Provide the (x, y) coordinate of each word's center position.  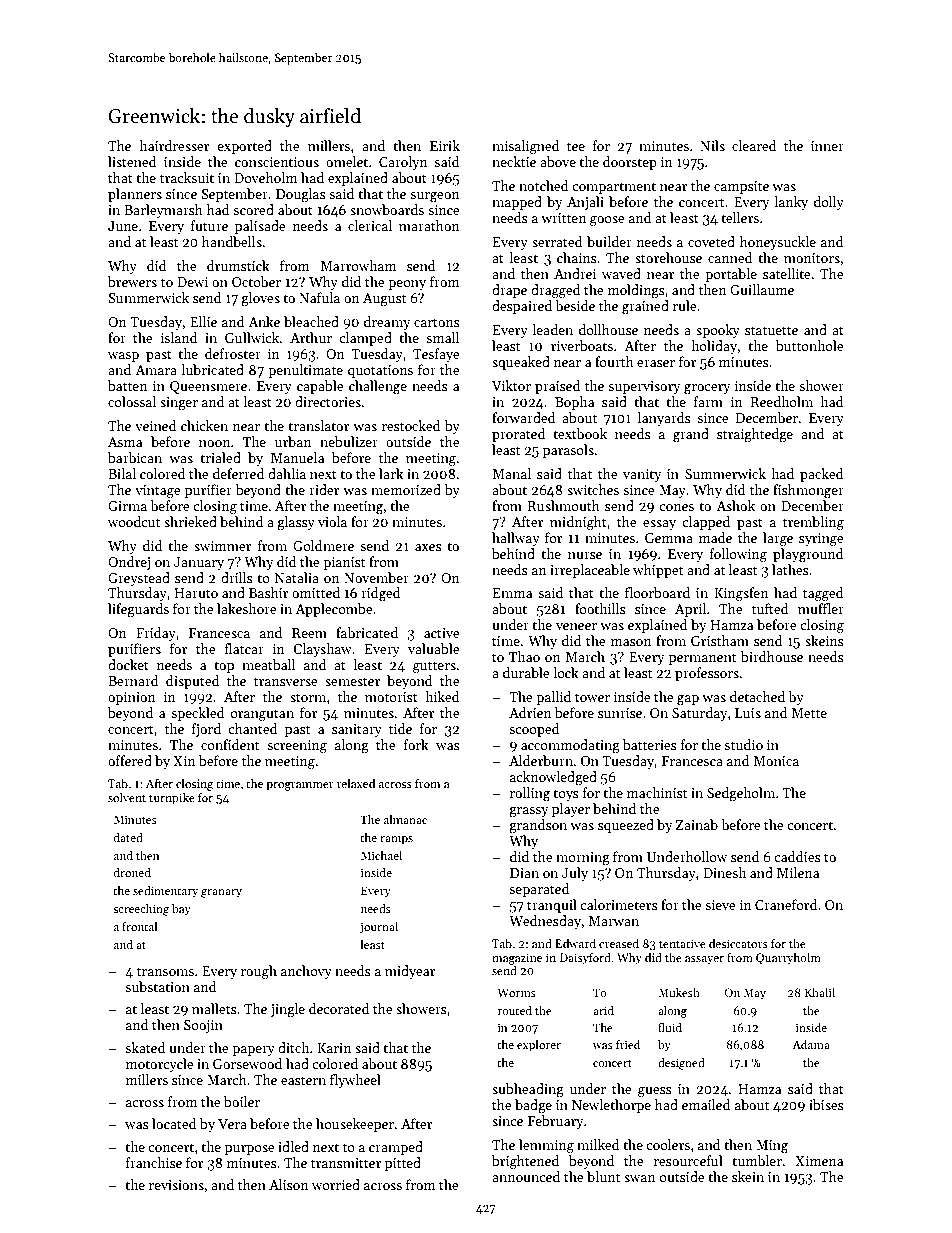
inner (827, 146)
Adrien (530, 712)
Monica (776, 761)
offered (130, 760)
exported (244, 147)
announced (526, 1176)
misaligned (526, 147)
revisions (176, 1185)
